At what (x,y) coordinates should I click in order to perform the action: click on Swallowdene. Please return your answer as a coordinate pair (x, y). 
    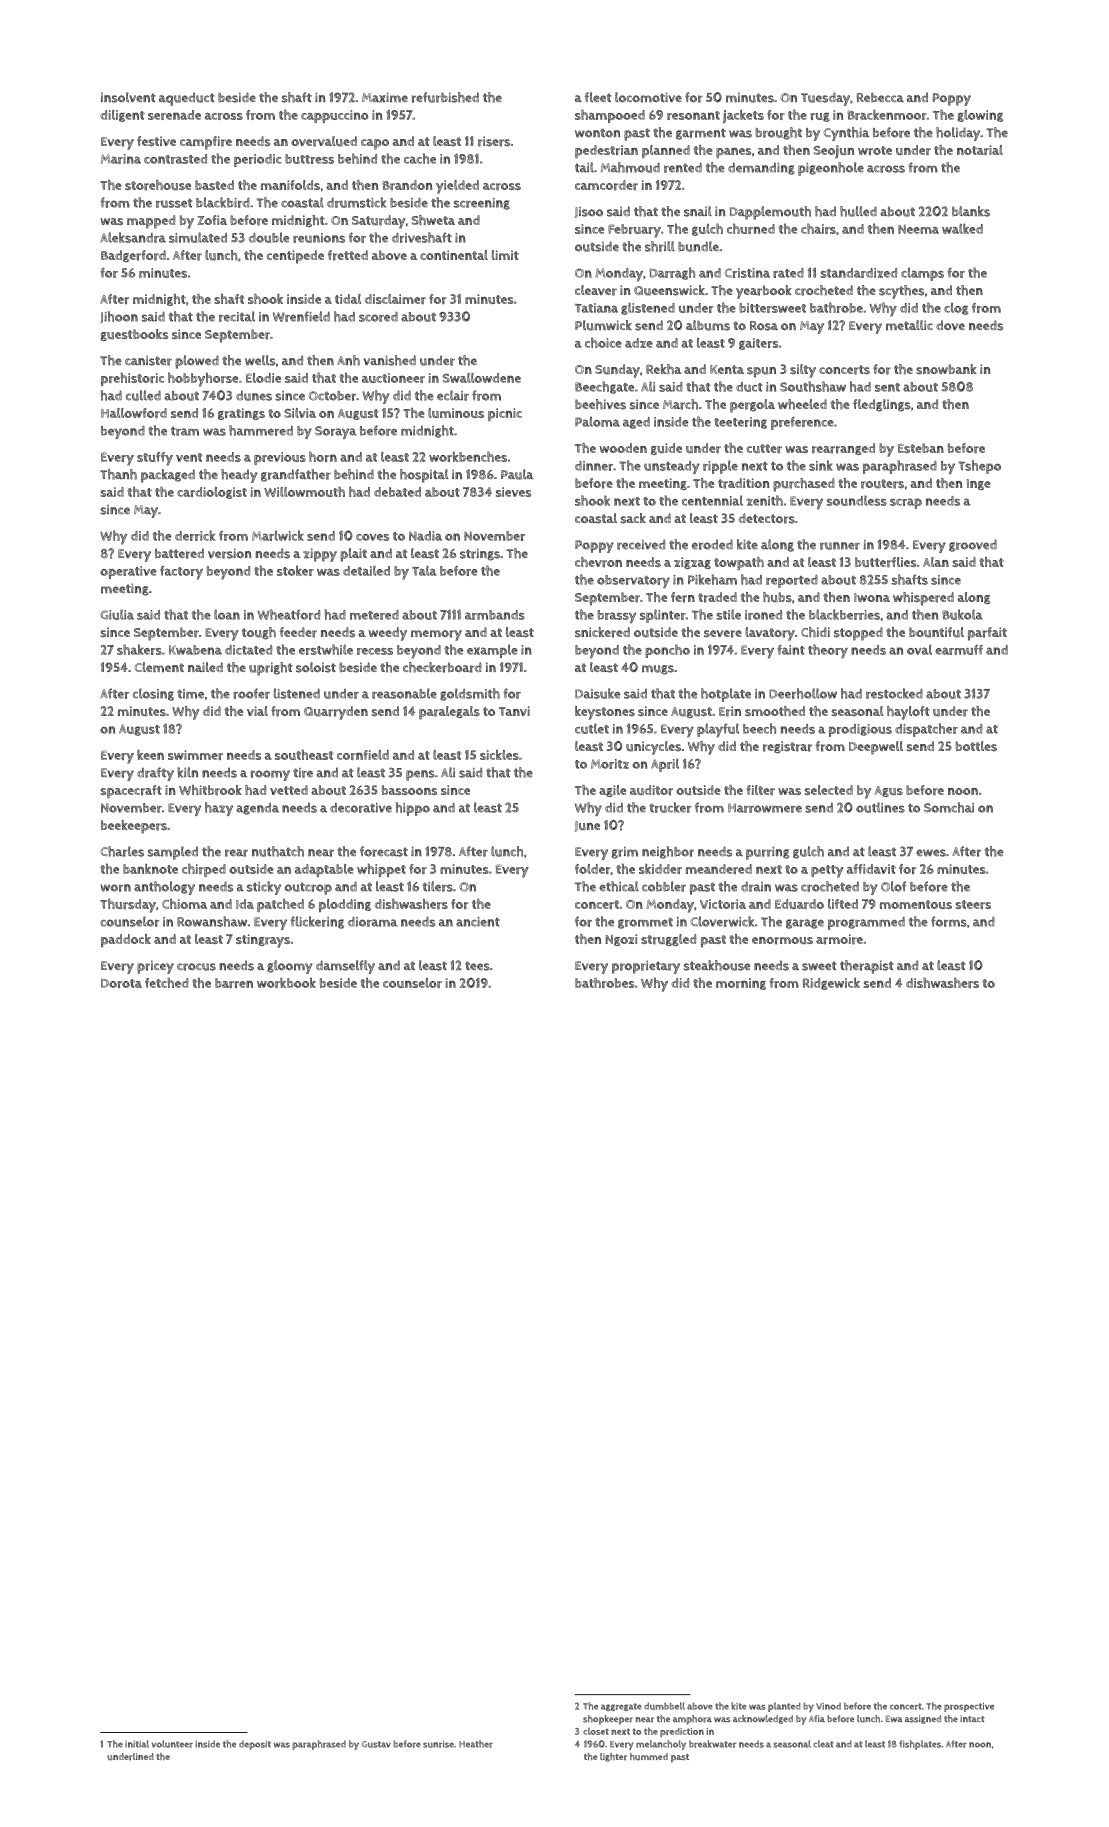
    Looking at the image, I should click on (481, 378).
